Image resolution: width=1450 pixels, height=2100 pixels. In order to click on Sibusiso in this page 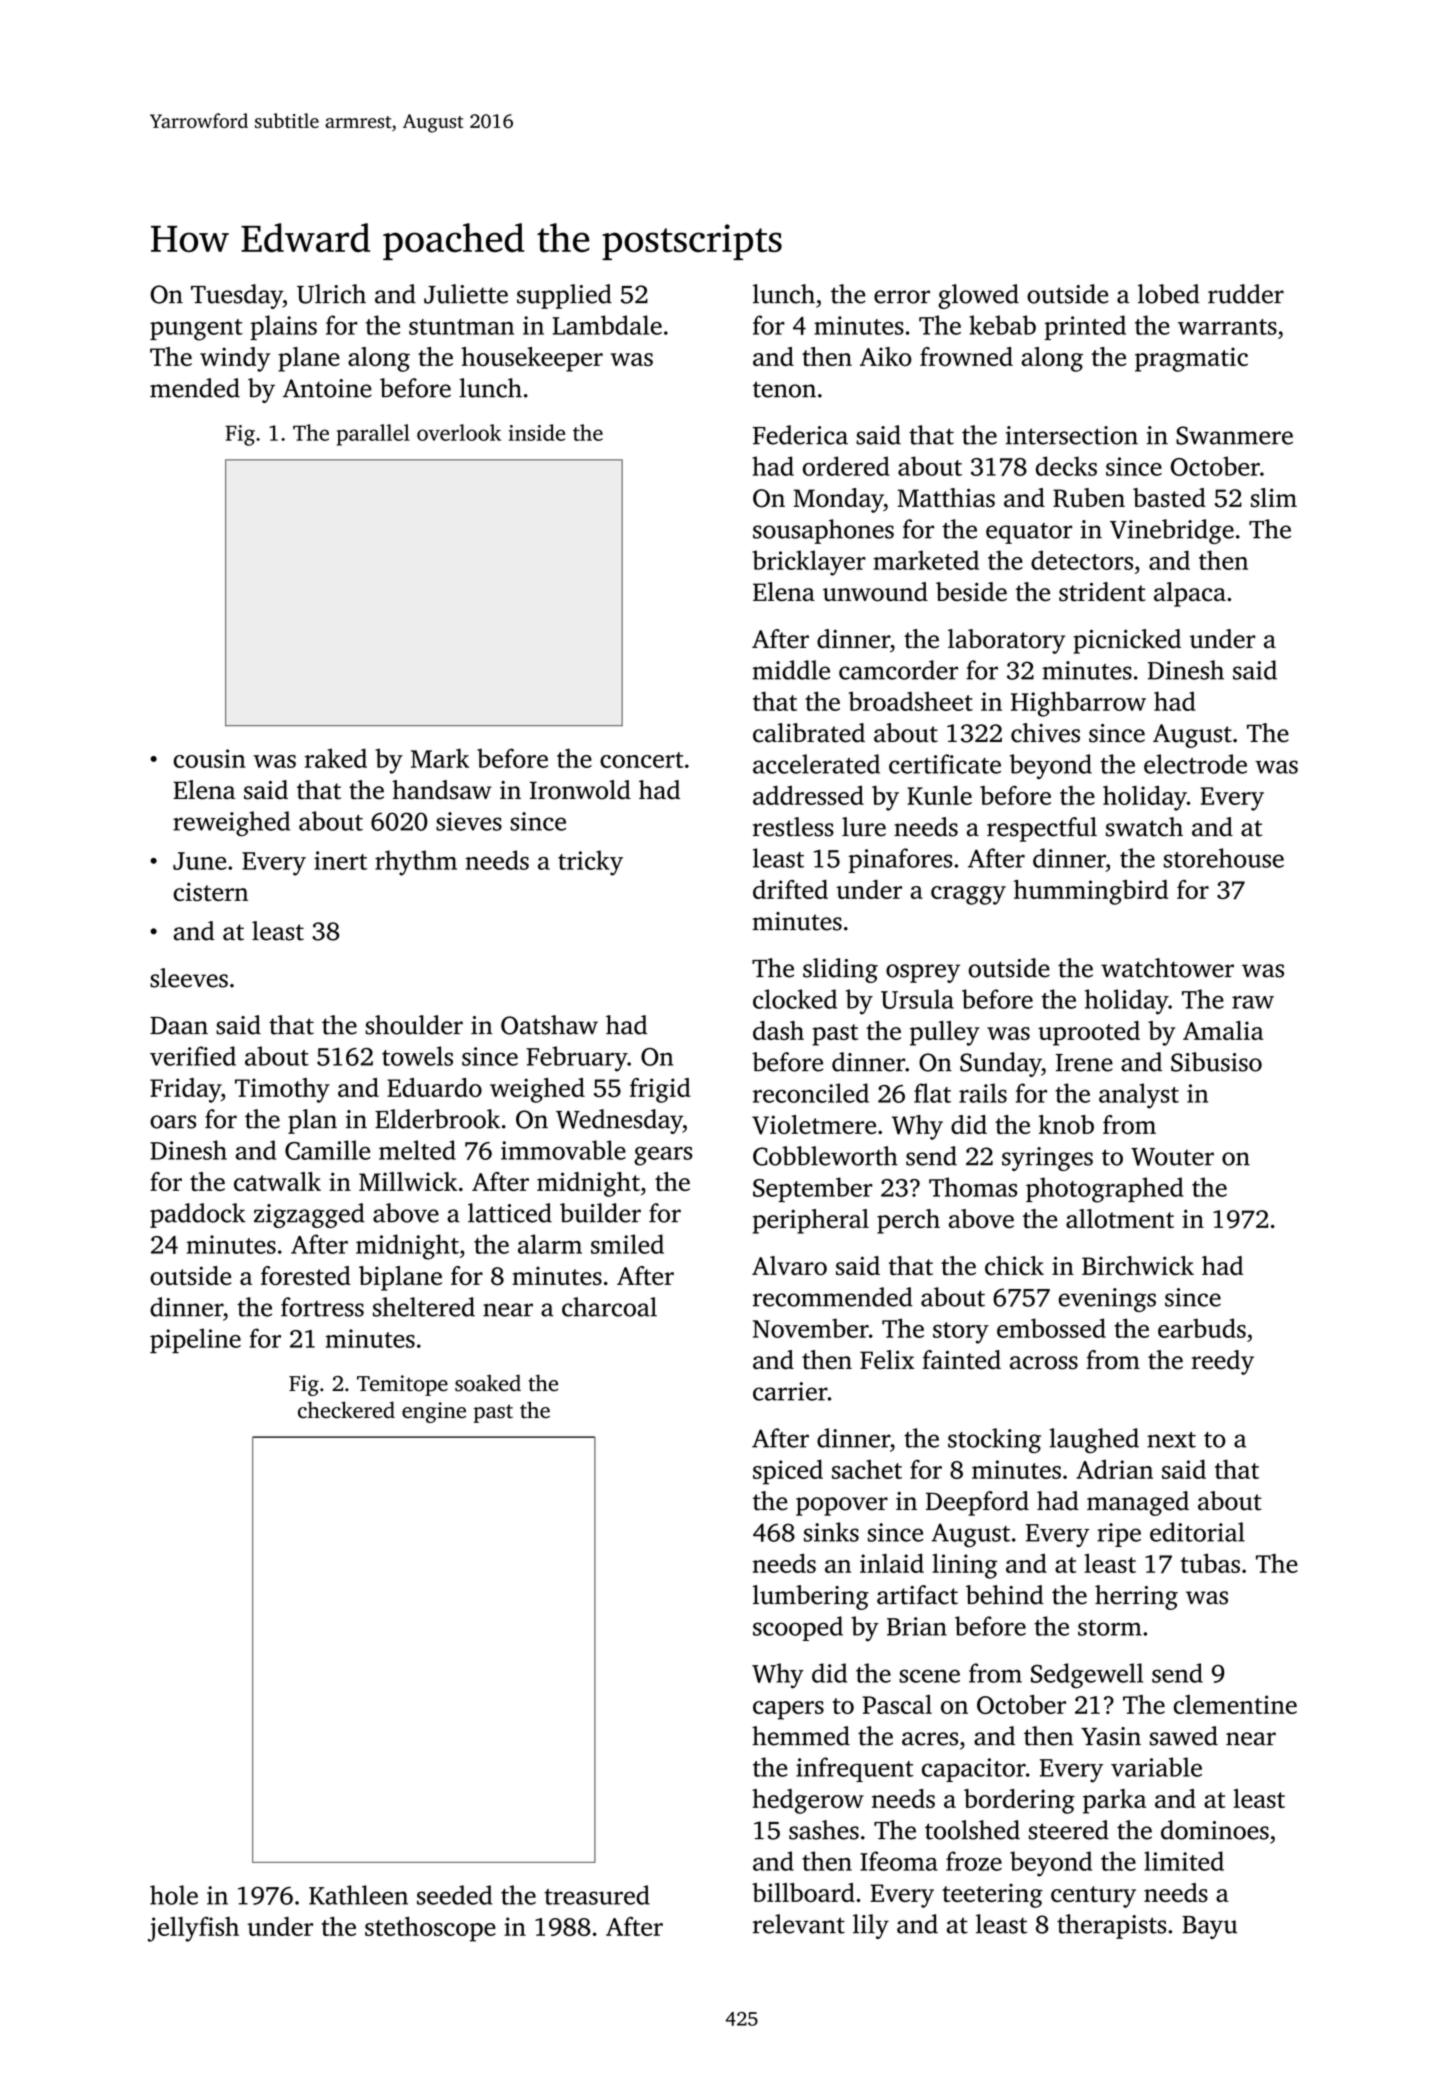, I will do `click(1216, 1062)`.
